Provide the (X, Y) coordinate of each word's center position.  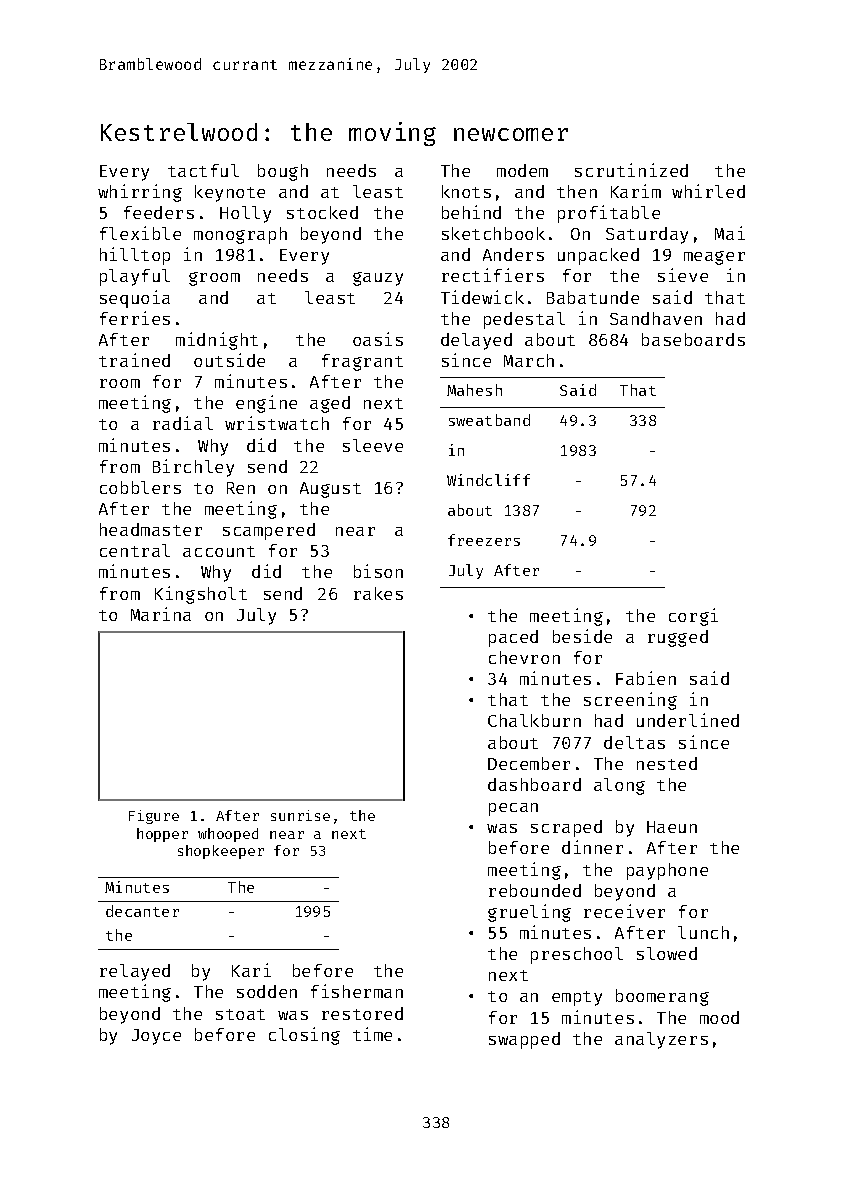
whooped (228, 835)
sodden (267, 991)
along (619, 786)
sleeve (373, 445)
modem (522, 170)
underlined (688, 720)
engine (266, 404)
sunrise (300, 815)
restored (362, 1013)
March (529, 360)
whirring (140, 193)
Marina (161, 614)
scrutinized (631, 170)
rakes (378, 593)
